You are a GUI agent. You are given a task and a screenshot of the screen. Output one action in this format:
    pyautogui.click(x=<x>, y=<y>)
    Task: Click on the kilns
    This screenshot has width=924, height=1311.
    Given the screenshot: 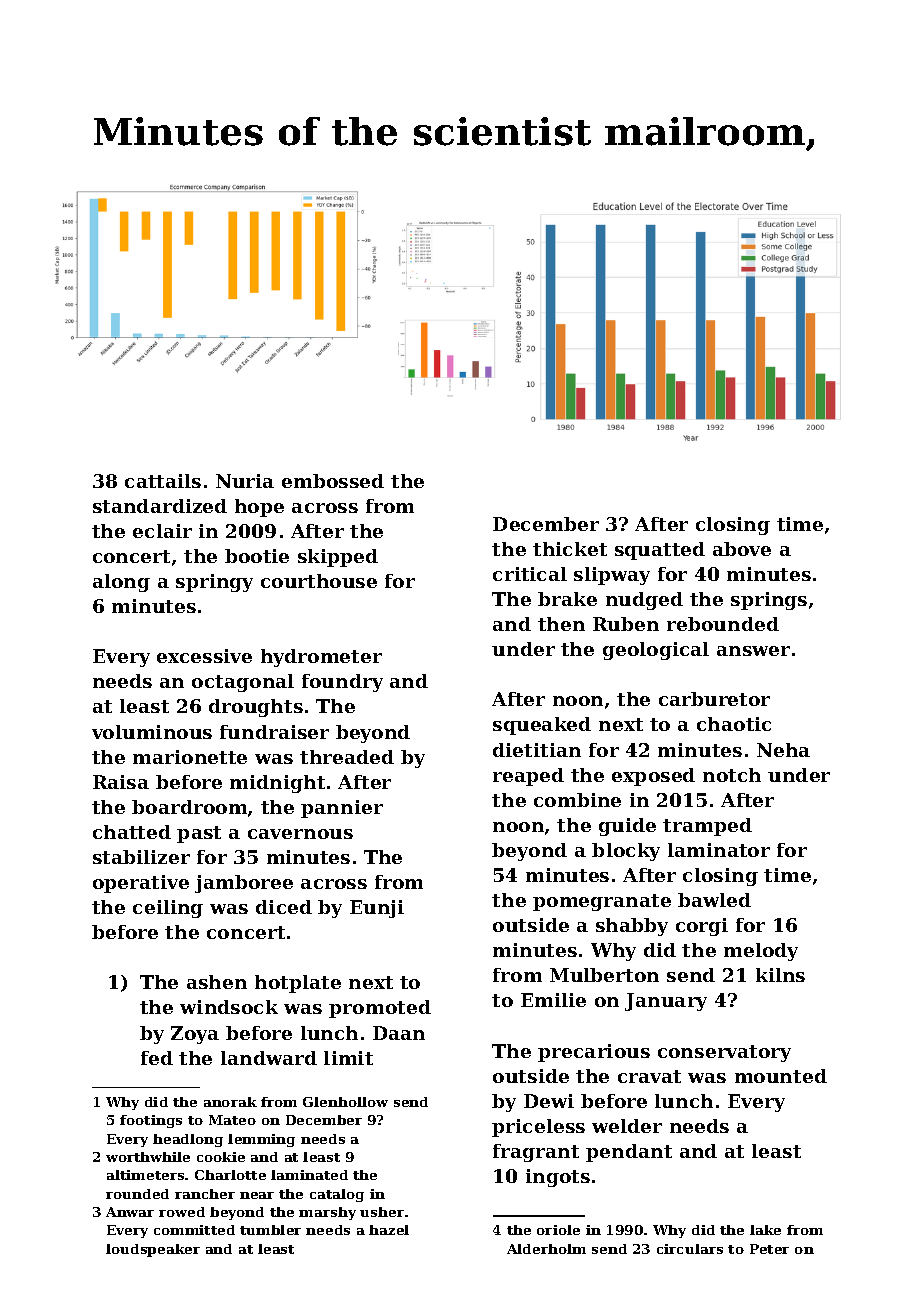 What is the action you would take?
    pyautogui.click(x=780, y=975)
